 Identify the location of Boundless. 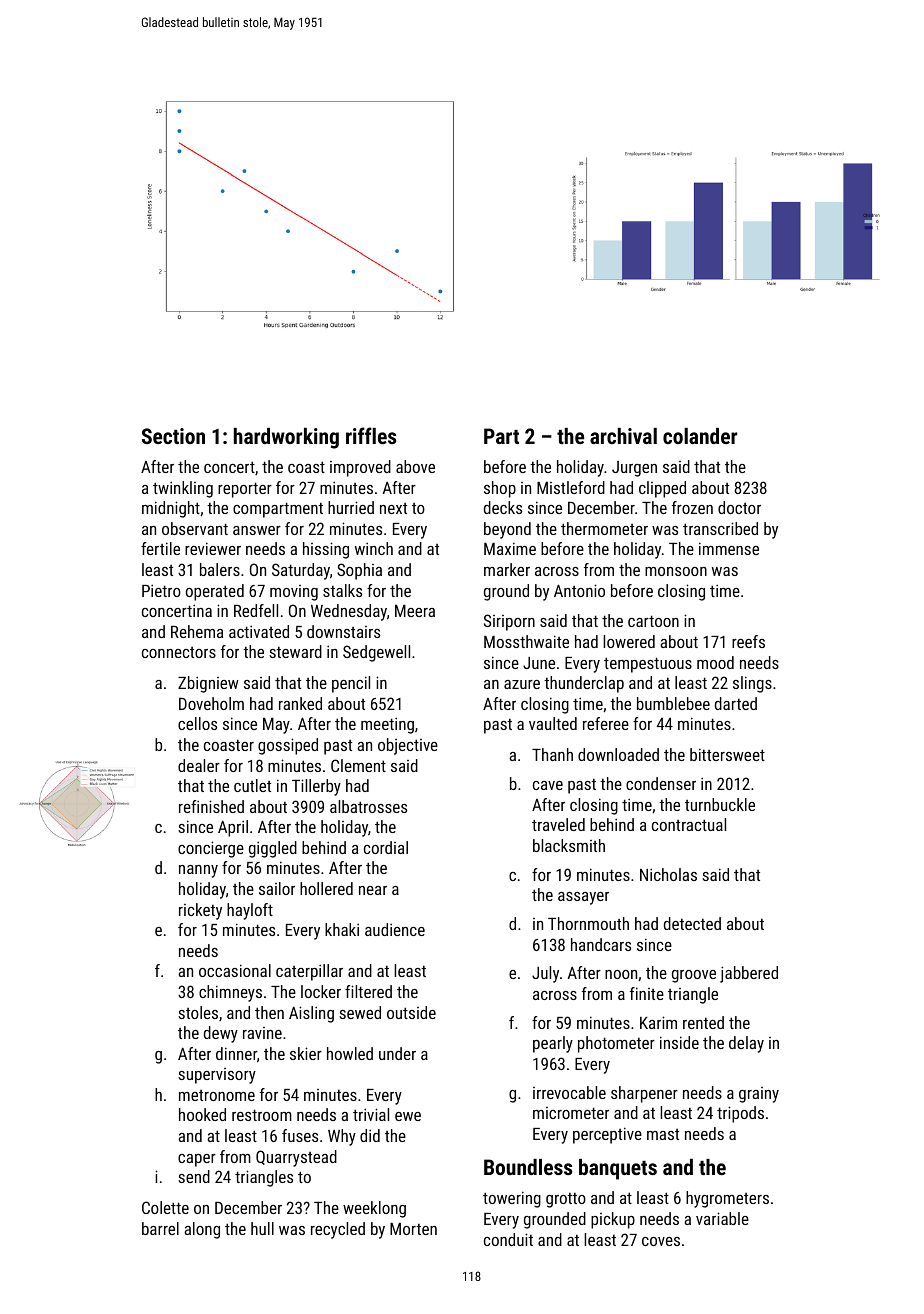
(528, 1167).
